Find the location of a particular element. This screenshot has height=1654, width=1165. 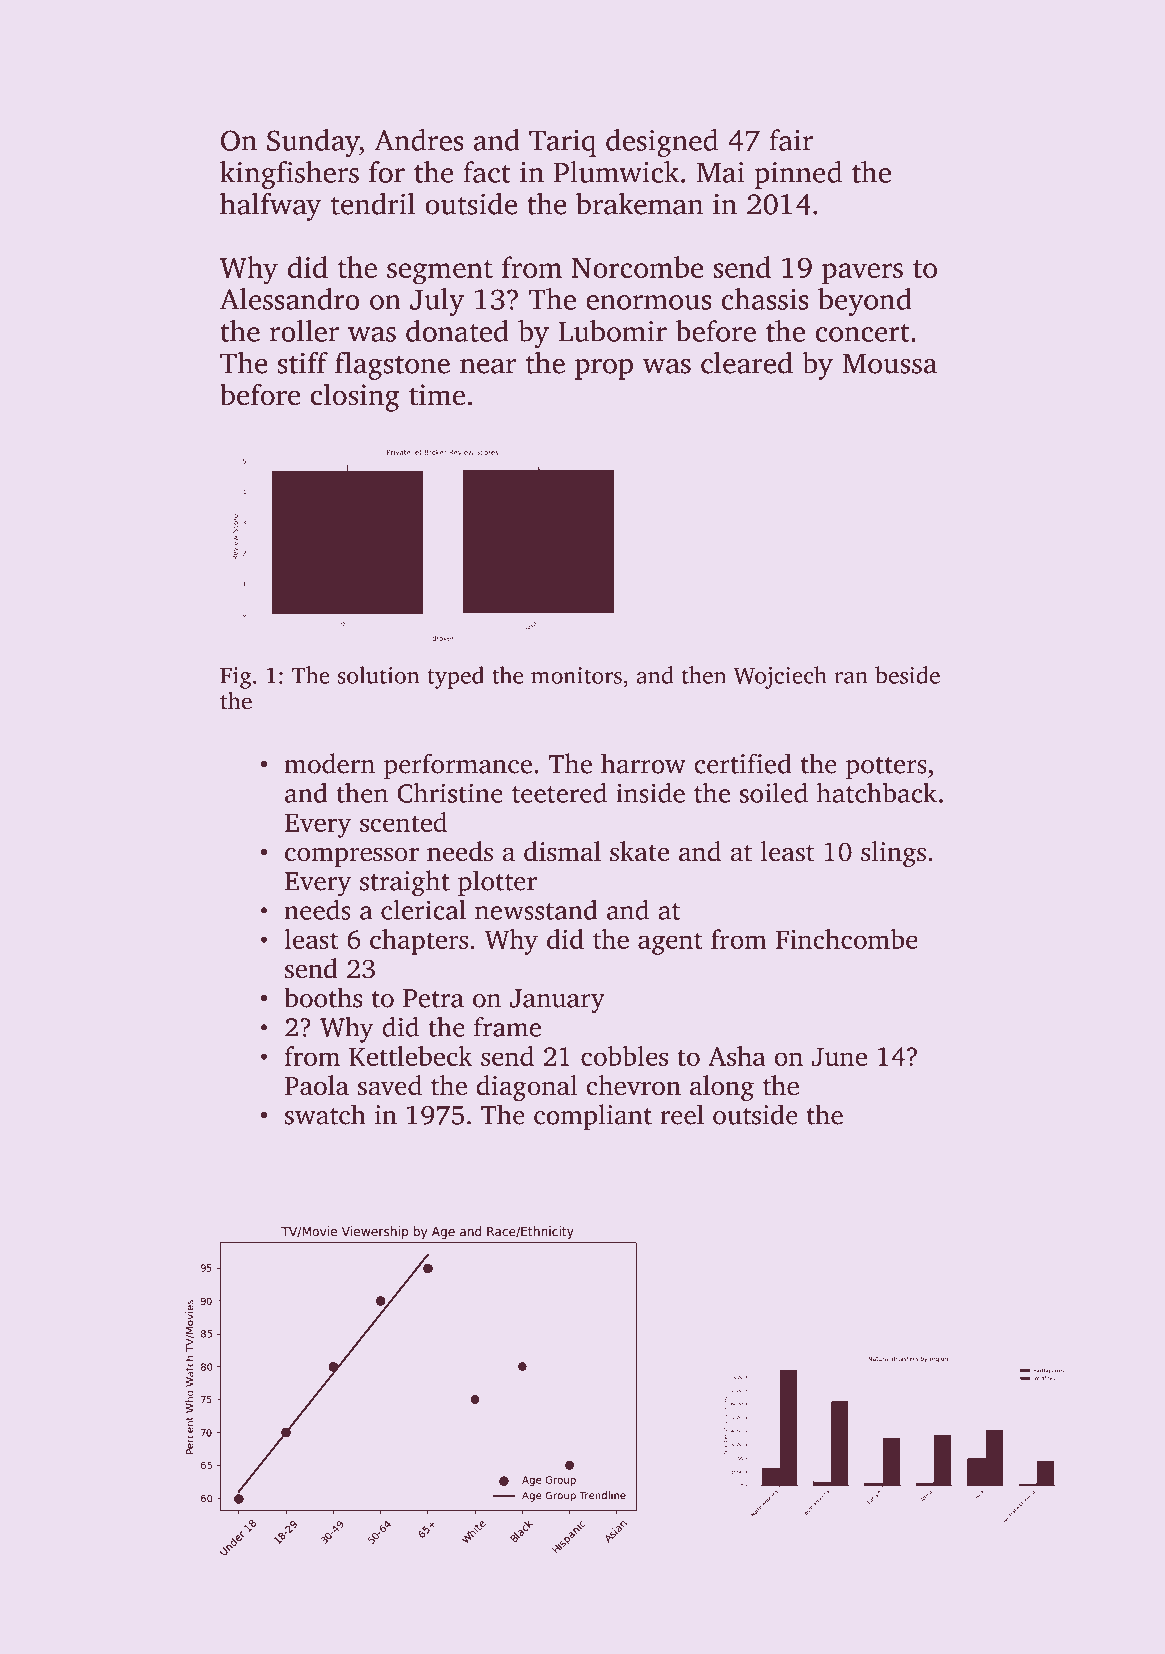

Paola is located at coordinates (316, 1085).
